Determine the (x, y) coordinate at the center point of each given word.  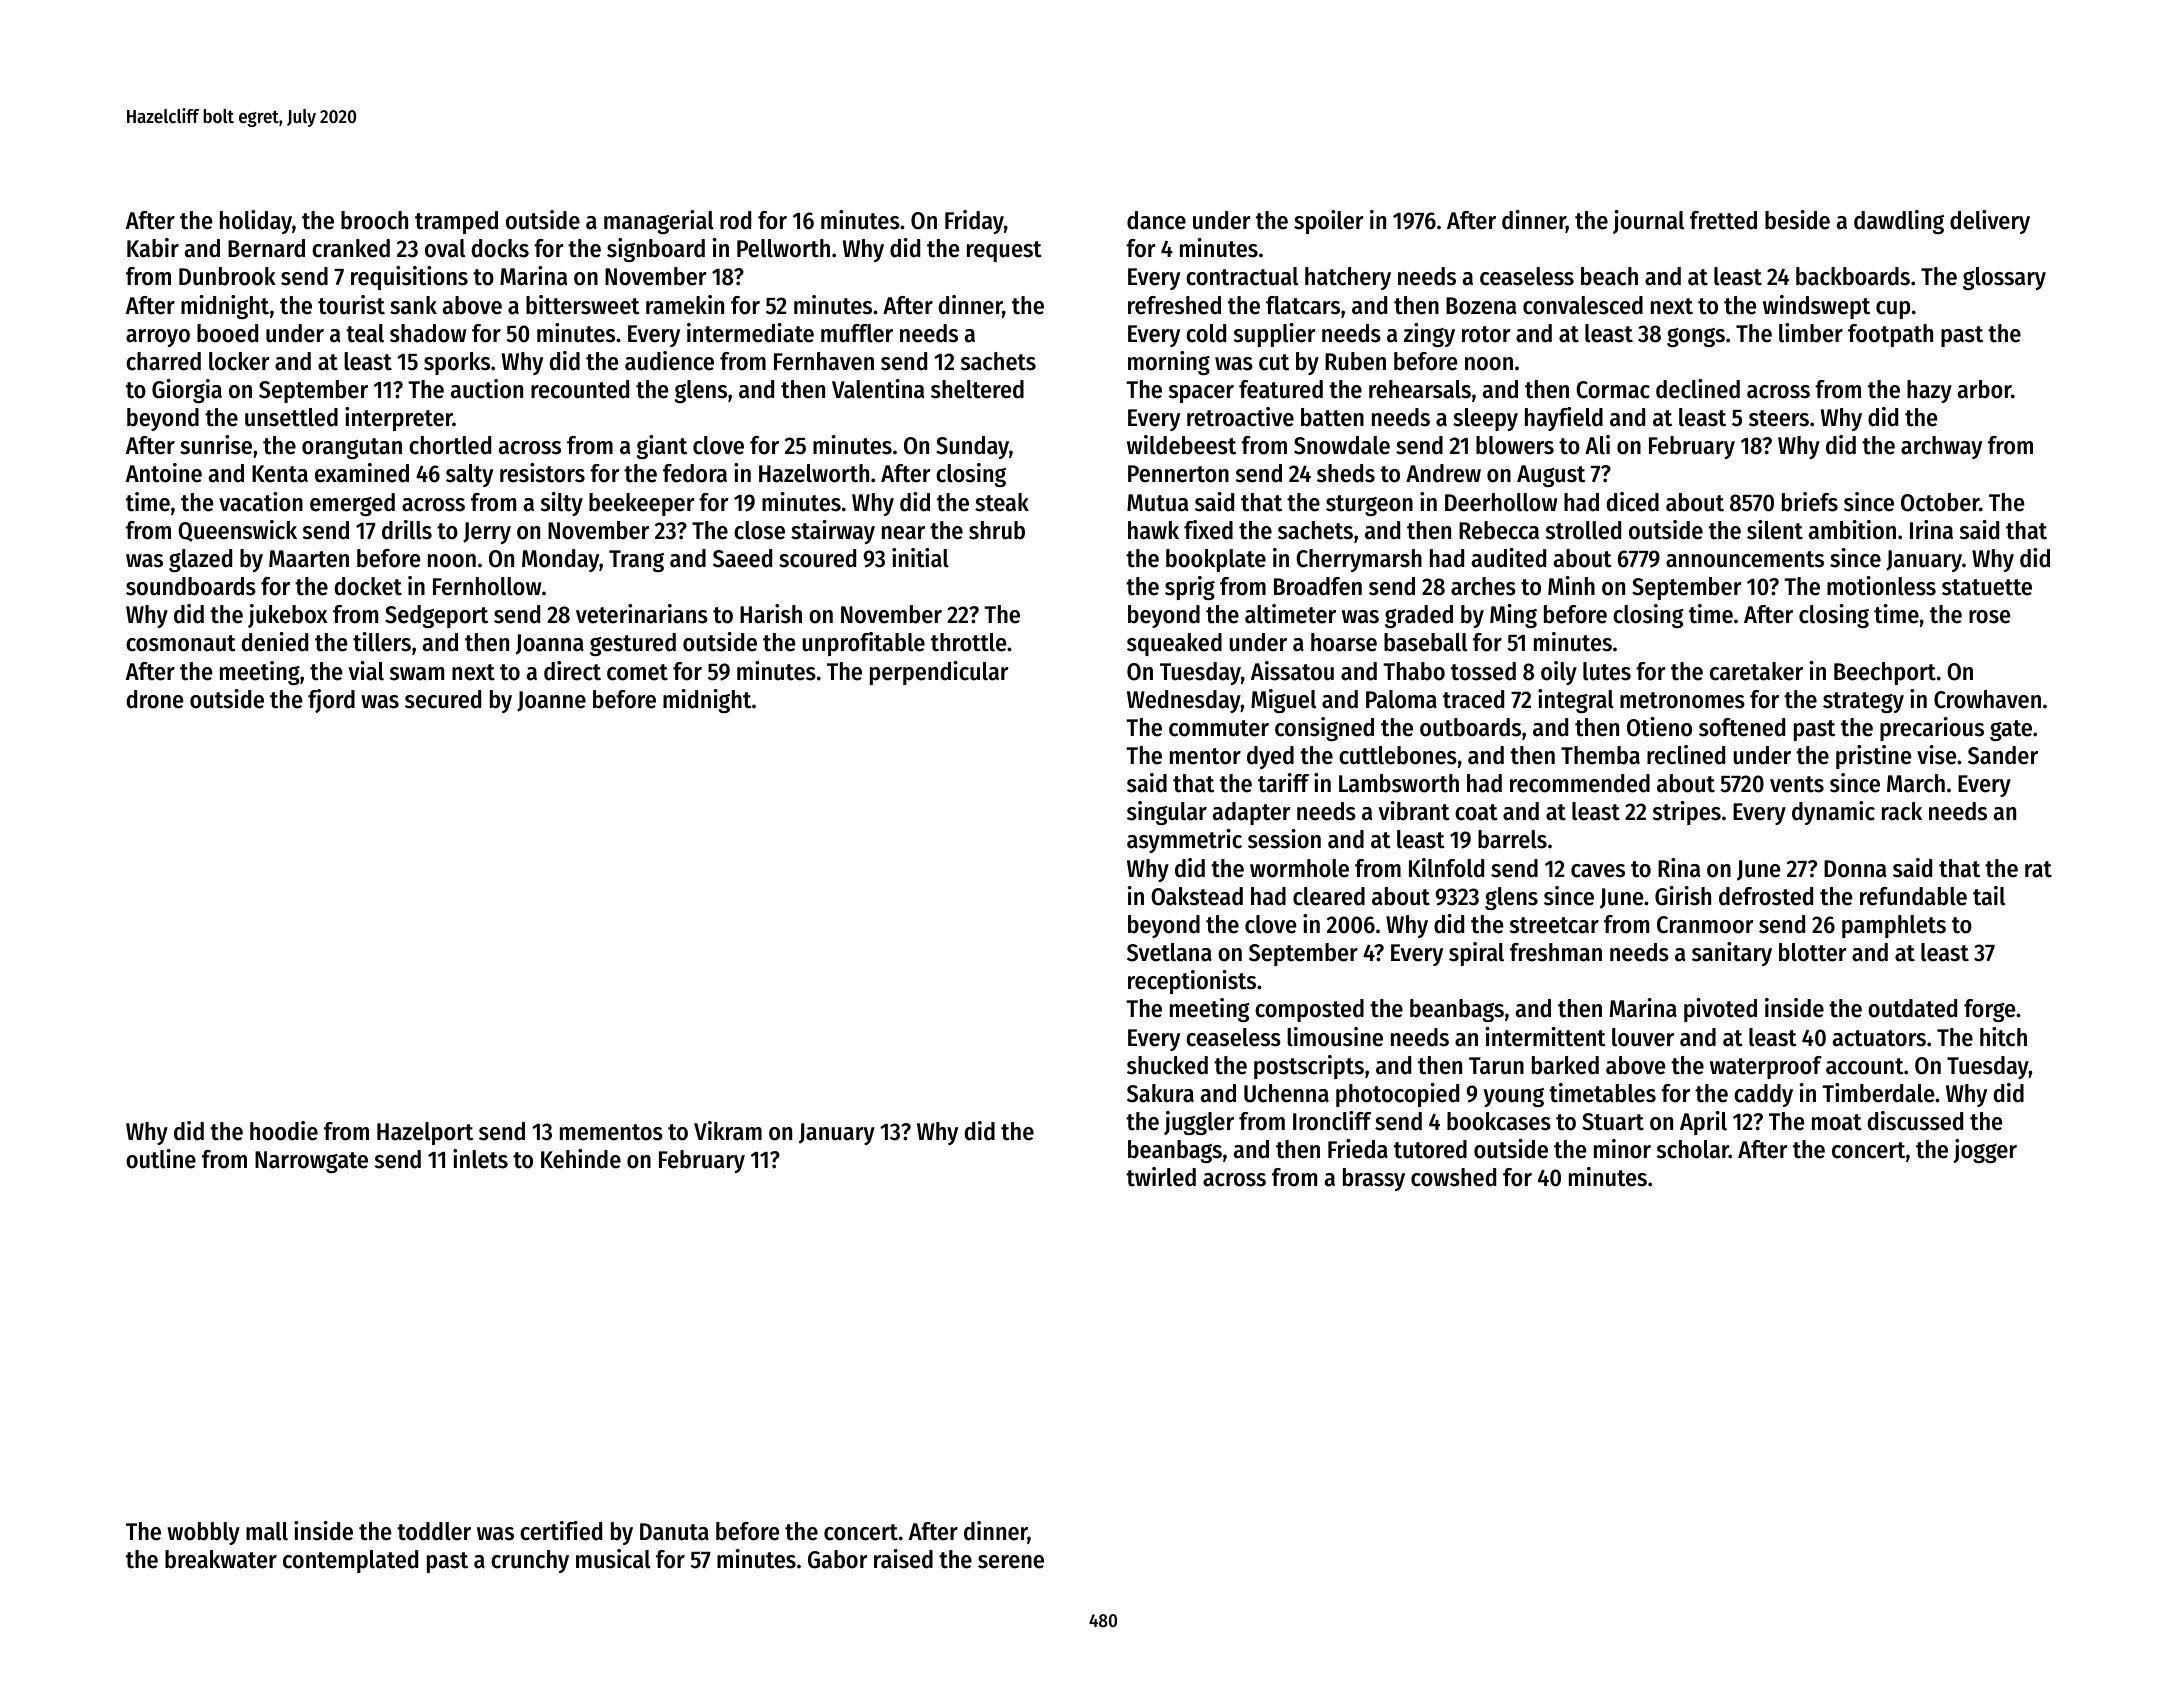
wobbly (203, 1533)
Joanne (551, 701)
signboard (656, 250)
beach (1609, 276)
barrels (1512, 839)
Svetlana (1169, 952)
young (1513, 1097)
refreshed (1174, 305)
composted (1309, 1010)
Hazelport (425, 1133)
